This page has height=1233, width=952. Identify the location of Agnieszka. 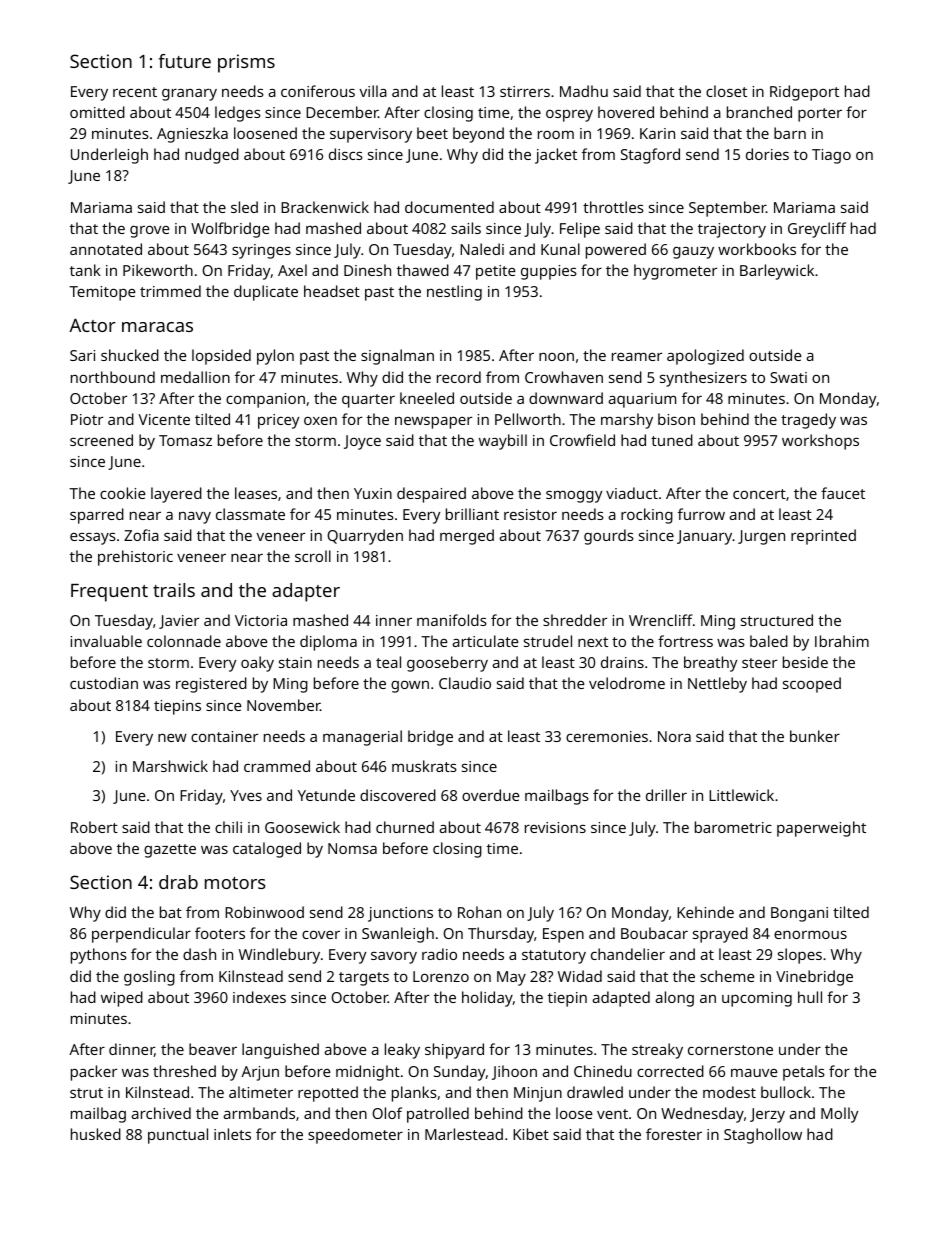
(192, 135).
